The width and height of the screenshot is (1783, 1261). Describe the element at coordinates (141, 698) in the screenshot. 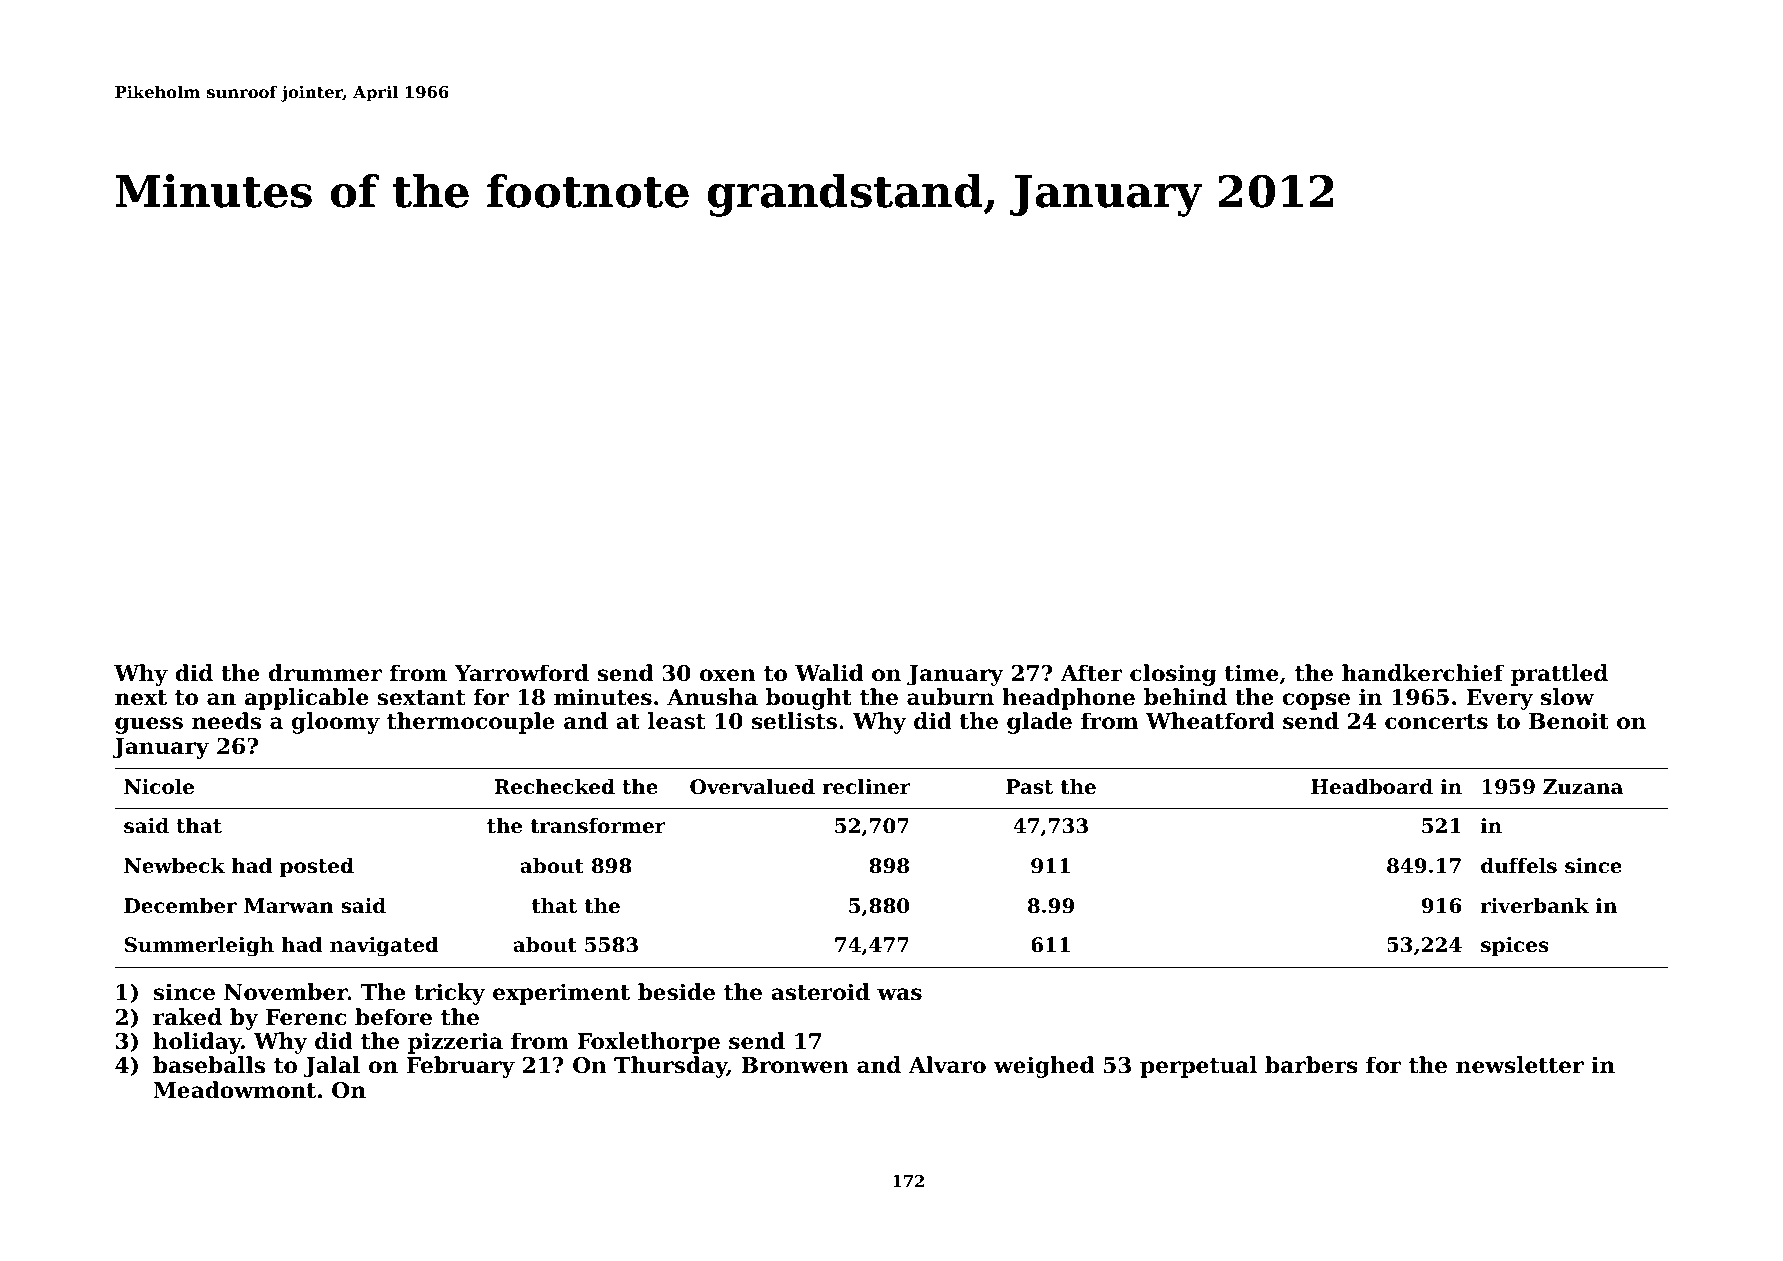

I see `next` at that location.
